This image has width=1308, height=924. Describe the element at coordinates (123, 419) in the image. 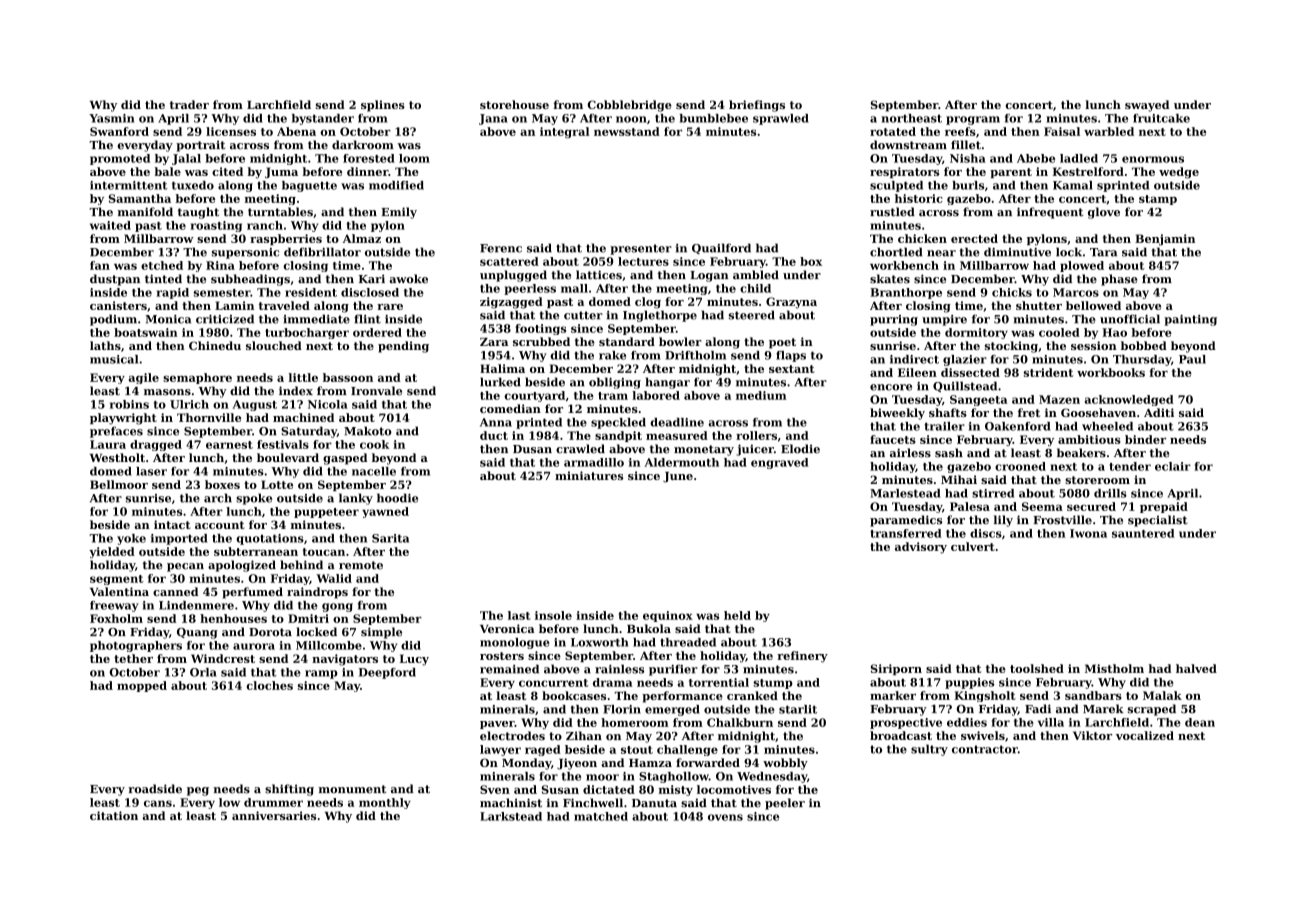

I see `playwright` at that location.
